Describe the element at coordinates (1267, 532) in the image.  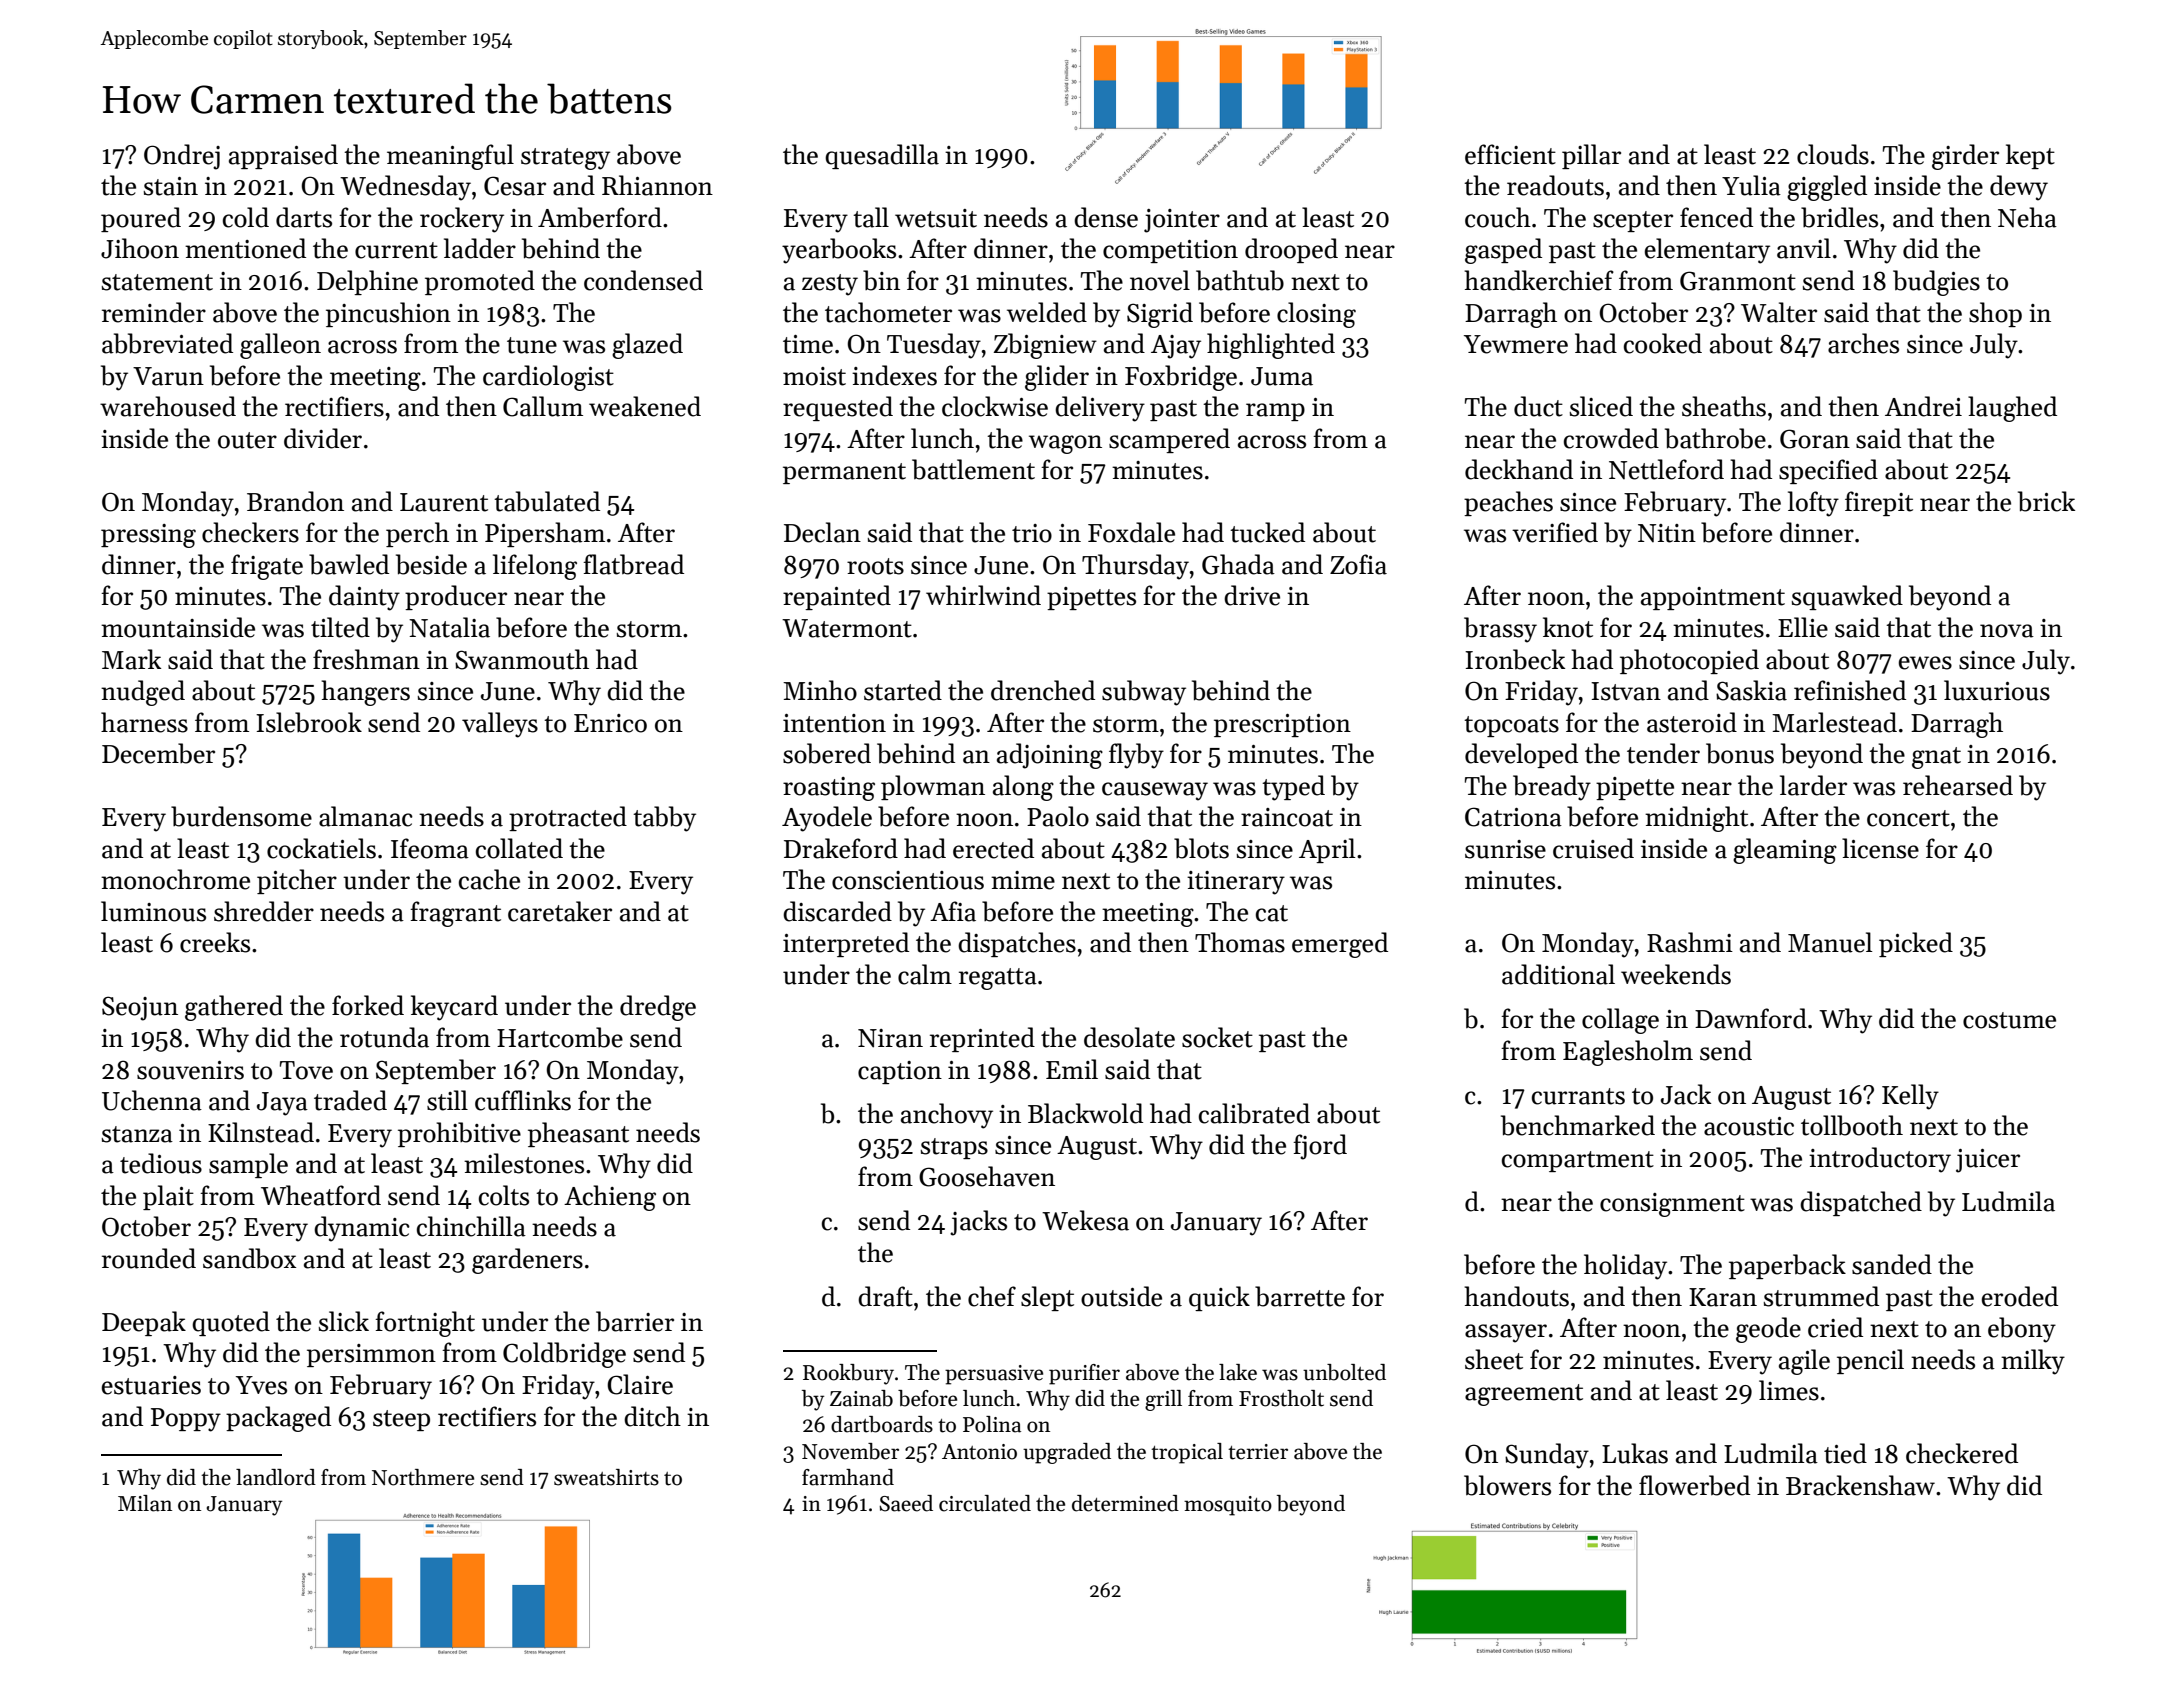
I see `tucked` at that location.
